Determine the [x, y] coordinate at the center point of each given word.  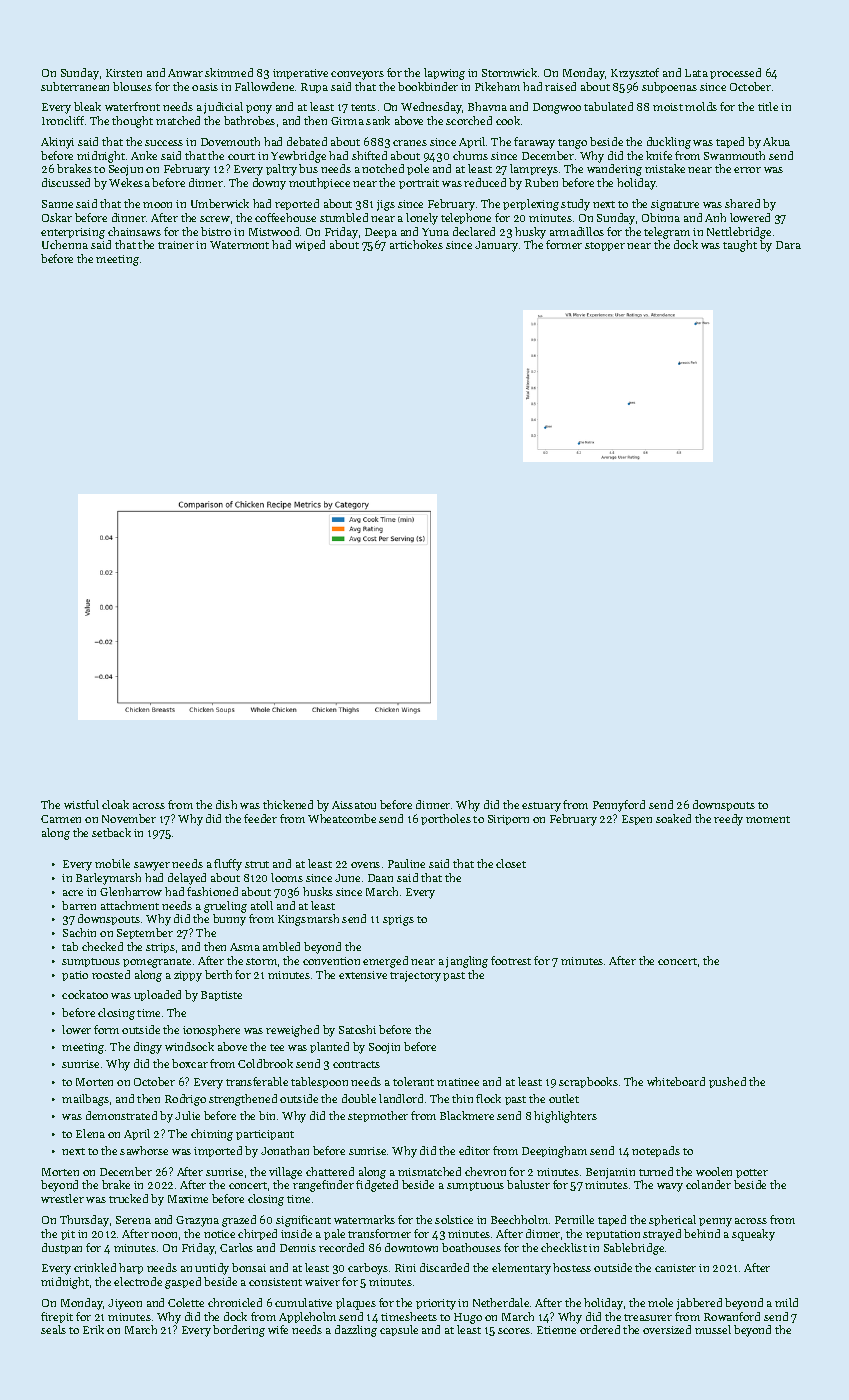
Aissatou [354, 805]
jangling [467, 962]
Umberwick [220, 203]
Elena [90, 1133]
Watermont [239, 245]
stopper [605, 246]
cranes [410, 143]
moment [768, 819]
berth [218, 974]
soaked [673, 818]
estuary [541, 807]
